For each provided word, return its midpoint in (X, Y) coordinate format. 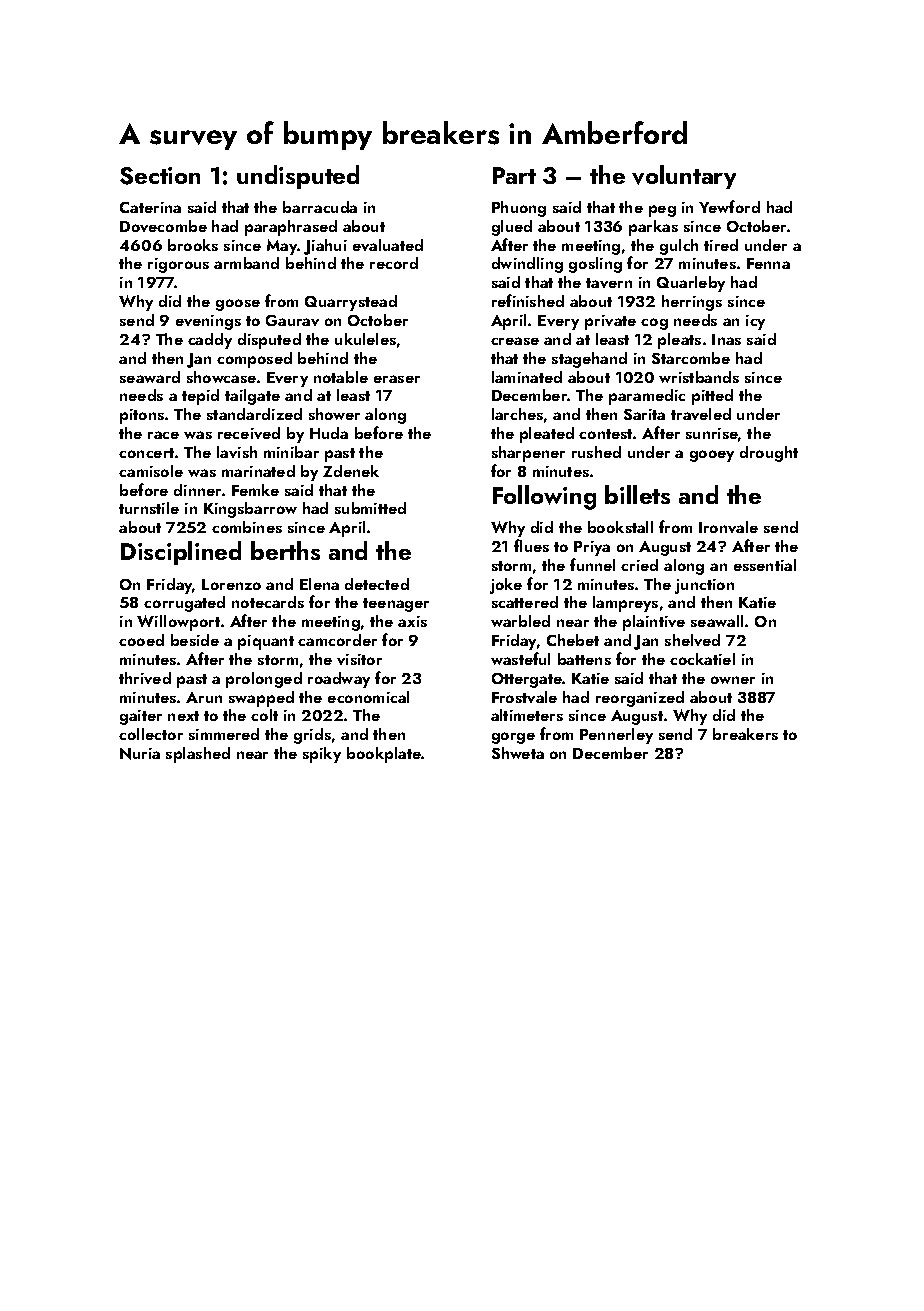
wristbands (699, 377)
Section (160, 176)
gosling (595, 265)
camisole (151, 471)
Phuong (519, 209)
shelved (692, 640)
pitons (142, 416)
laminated (527, 377)
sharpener (528, 454)
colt (264, 715)
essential (765, 565)
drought (769, 454)
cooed (141, 640)
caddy (210, 341)
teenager (396, 605)
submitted (370, 508)
